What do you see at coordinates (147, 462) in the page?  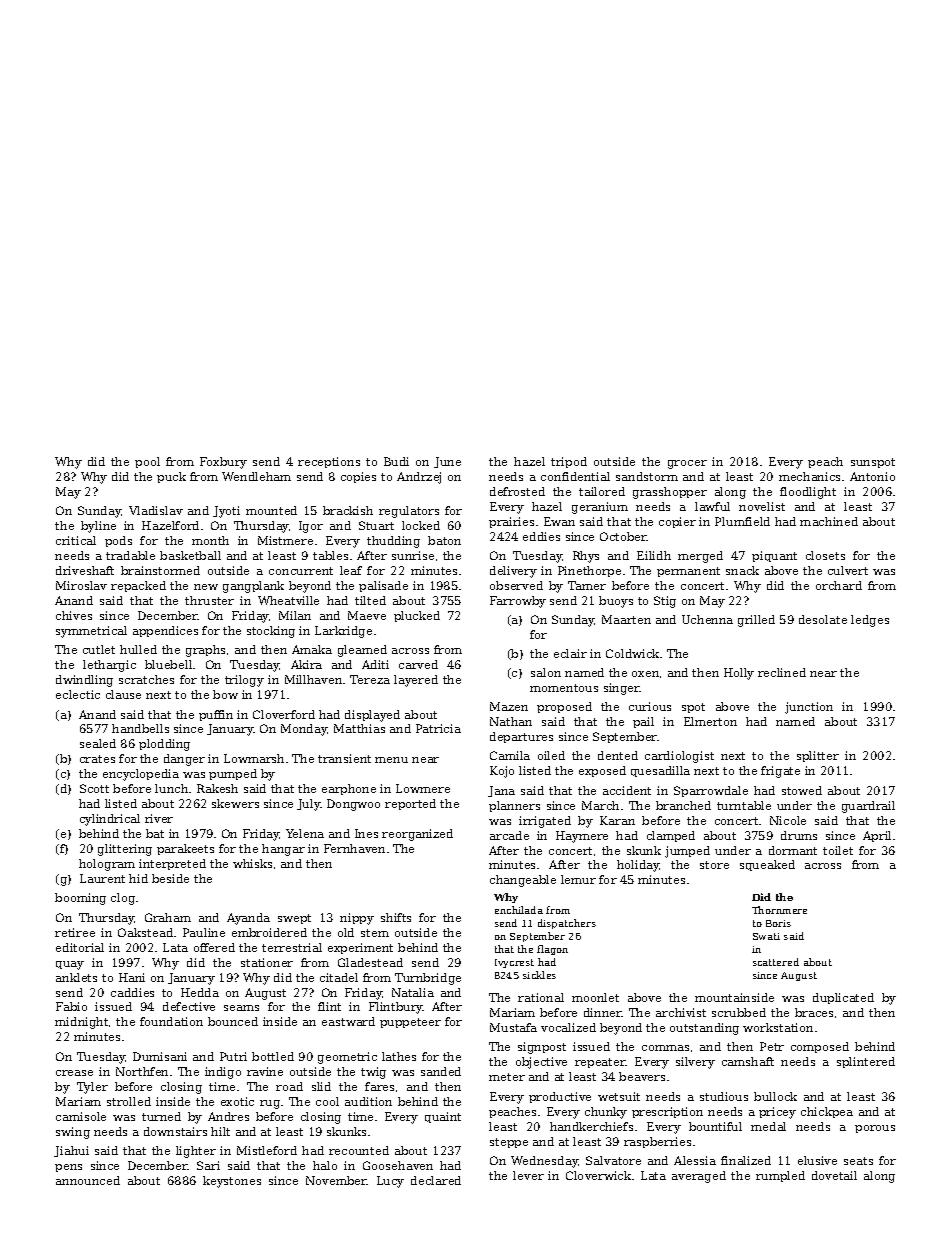 I see `pool` at bounding box center [147, 462].
